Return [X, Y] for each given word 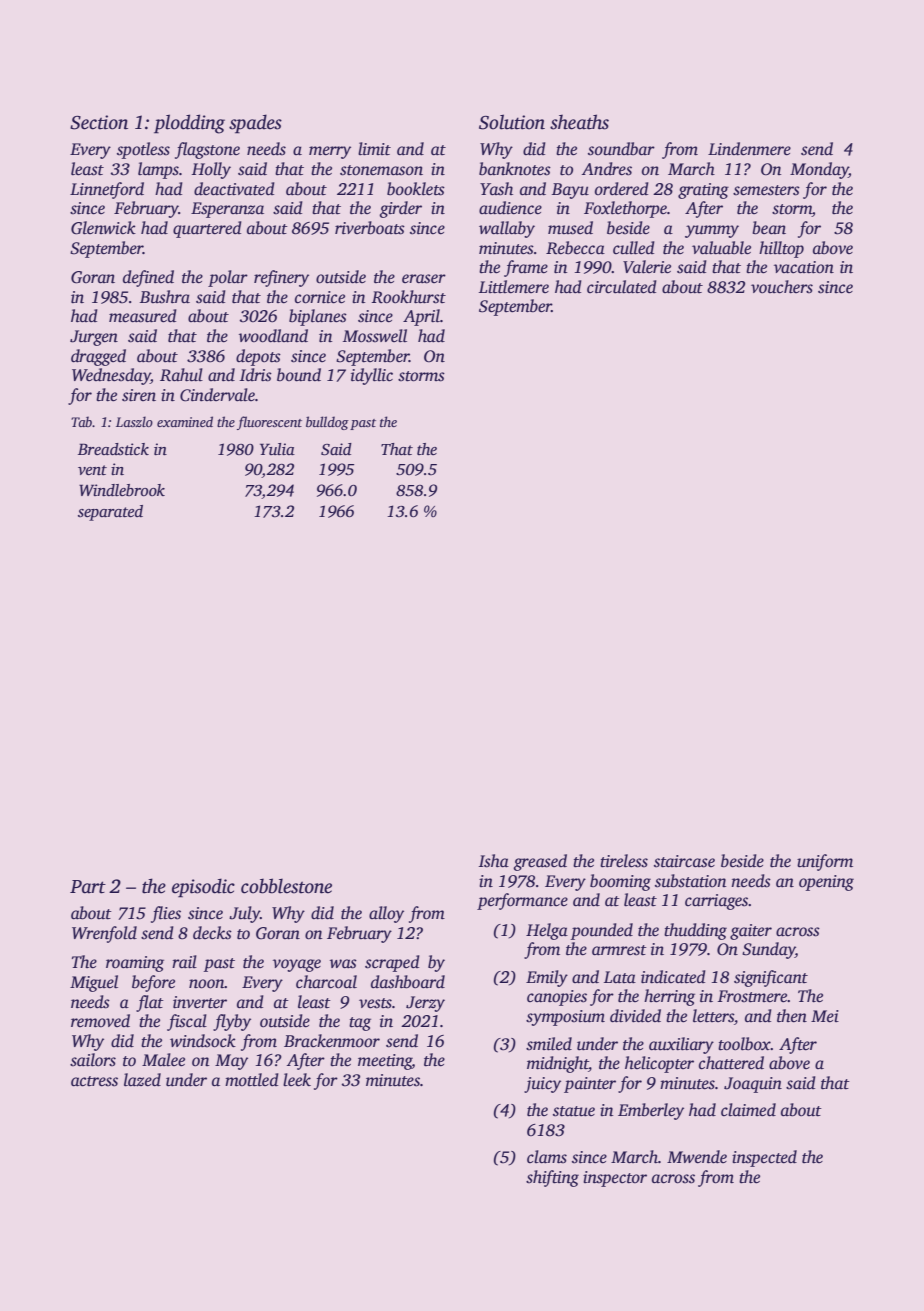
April [421, 317]
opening [826, 883]
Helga [547, 931]
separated [110, 513]
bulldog [327, 423]
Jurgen [94, 338]
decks [212, 933]
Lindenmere [749, 149]
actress [94, 1081]
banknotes [515, 169]
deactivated [234, 189]
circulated [622, 287]
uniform [825, 862]
